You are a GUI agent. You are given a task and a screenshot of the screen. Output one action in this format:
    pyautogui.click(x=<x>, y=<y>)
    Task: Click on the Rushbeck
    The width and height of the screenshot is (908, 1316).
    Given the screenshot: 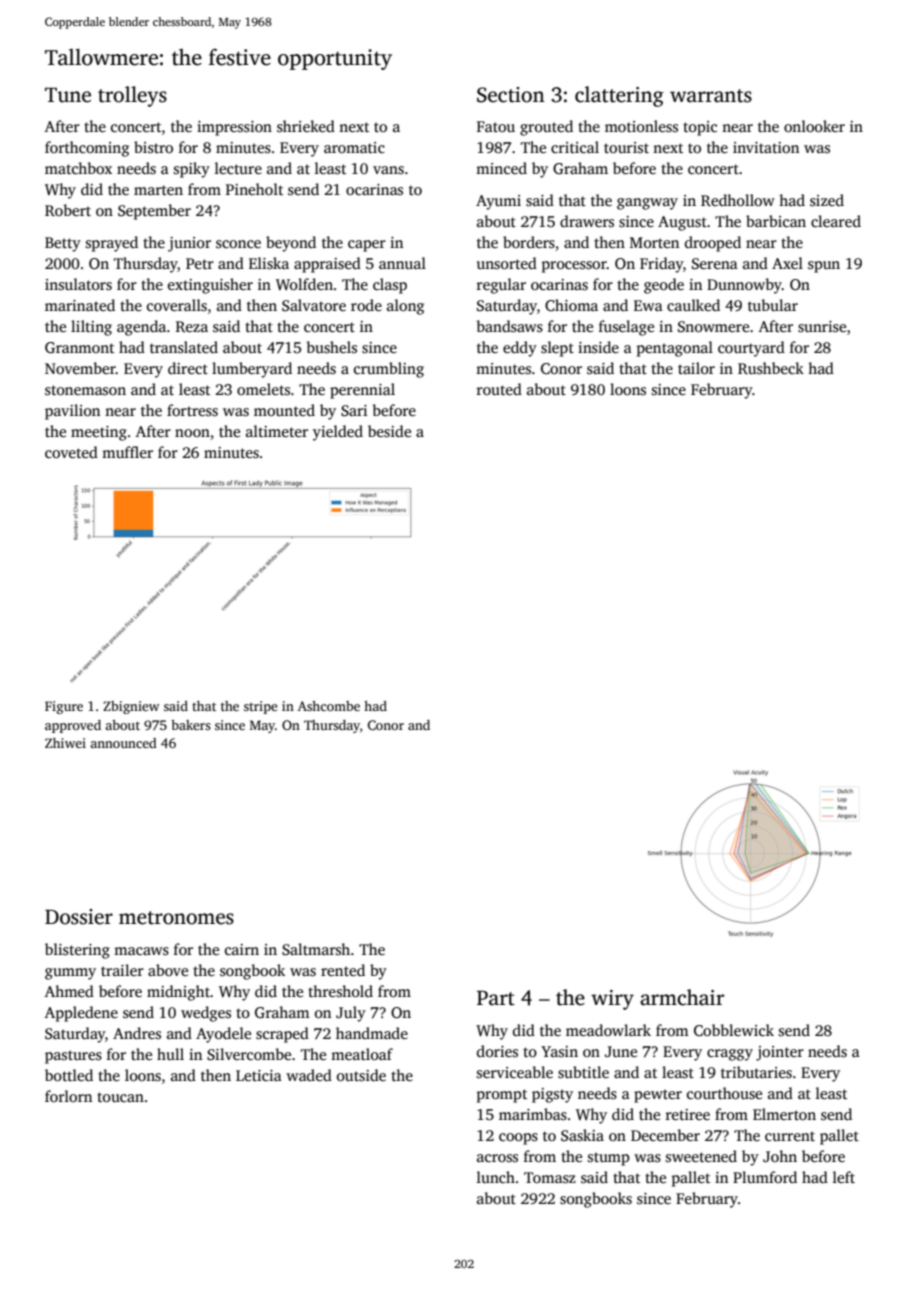 What is the action you would take?
    pyautogui.click(x=771, y=368)
